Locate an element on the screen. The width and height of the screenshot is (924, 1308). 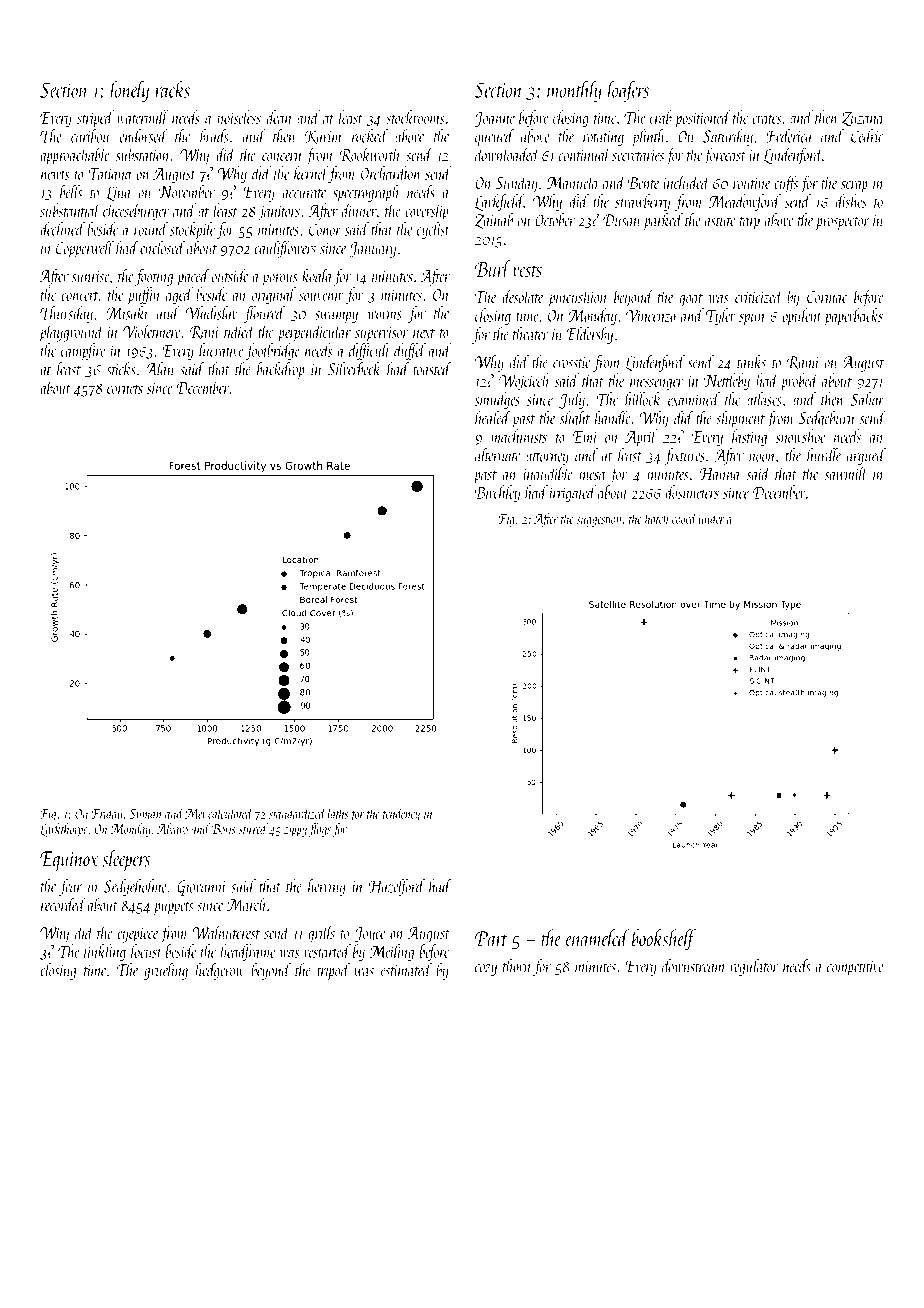
hedgerow is located at coordinates (220, 971).
